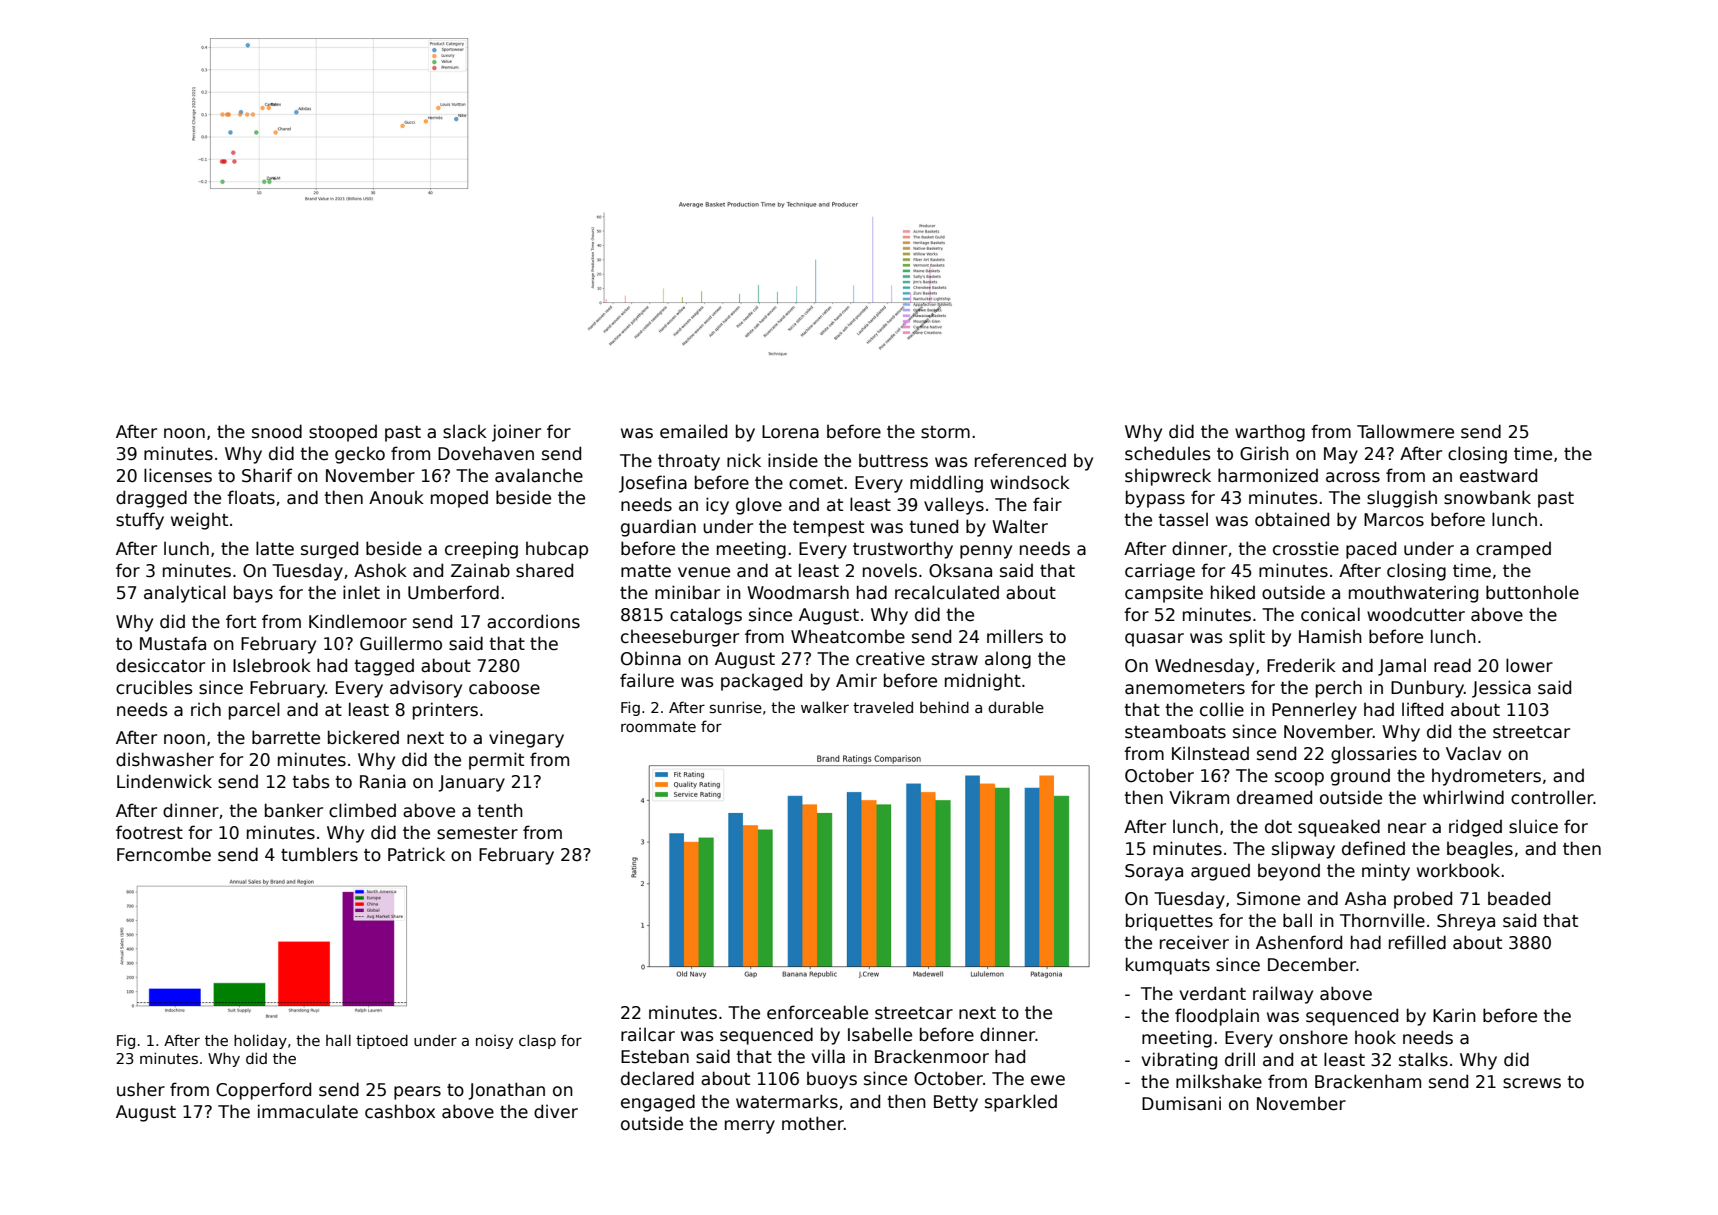 The height and width of the document is (1215, 1718). I want to click on Soraya, so click(1154, 872).
